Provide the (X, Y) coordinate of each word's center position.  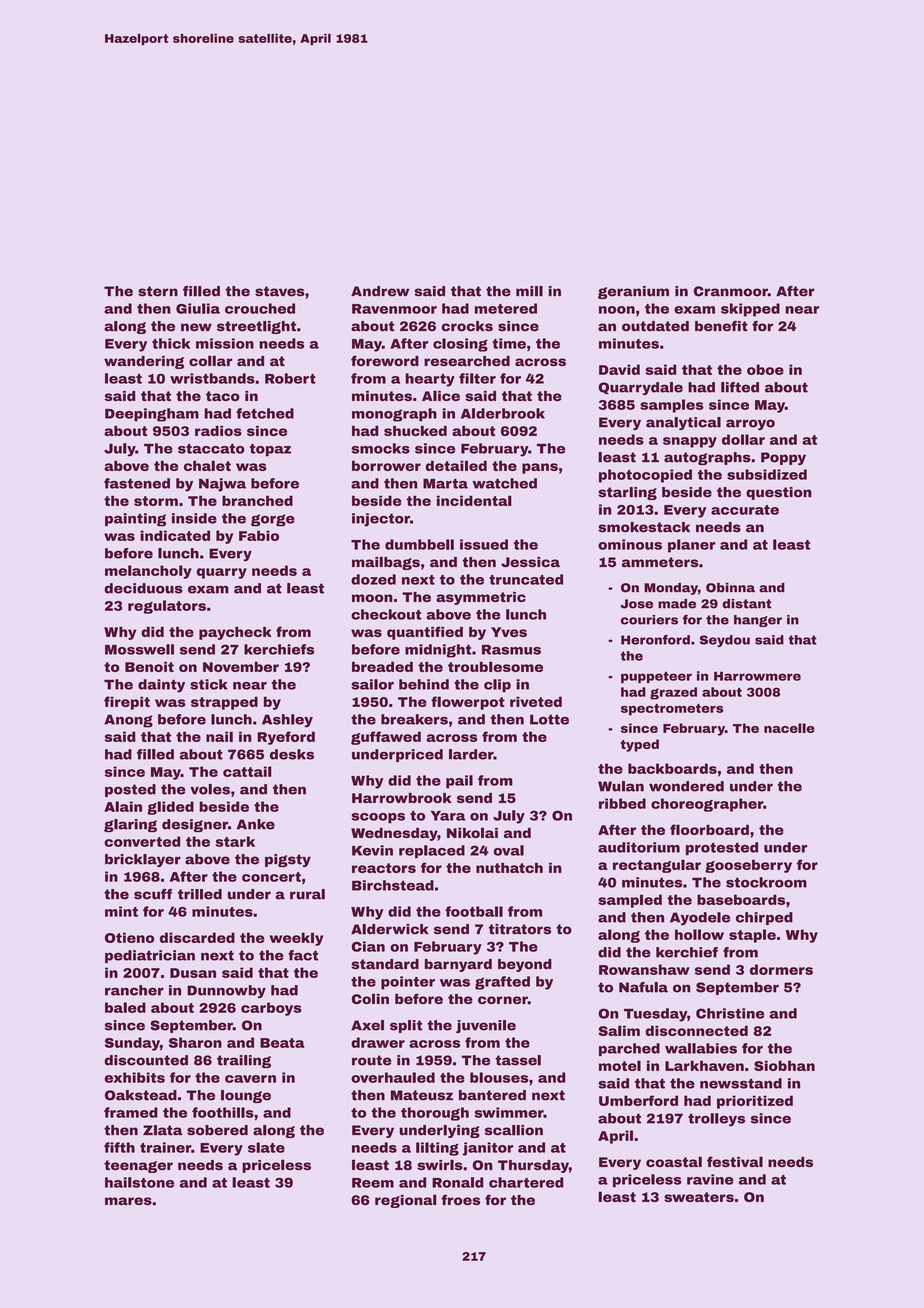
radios (218, 431)
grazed (673, 693)
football (474, 911)
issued (484, 544)
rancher (134, 990)
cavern (250, 1079)
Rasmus (511, 650)
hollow (699, 934)
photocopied (645, 476)
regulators (167, 607)
